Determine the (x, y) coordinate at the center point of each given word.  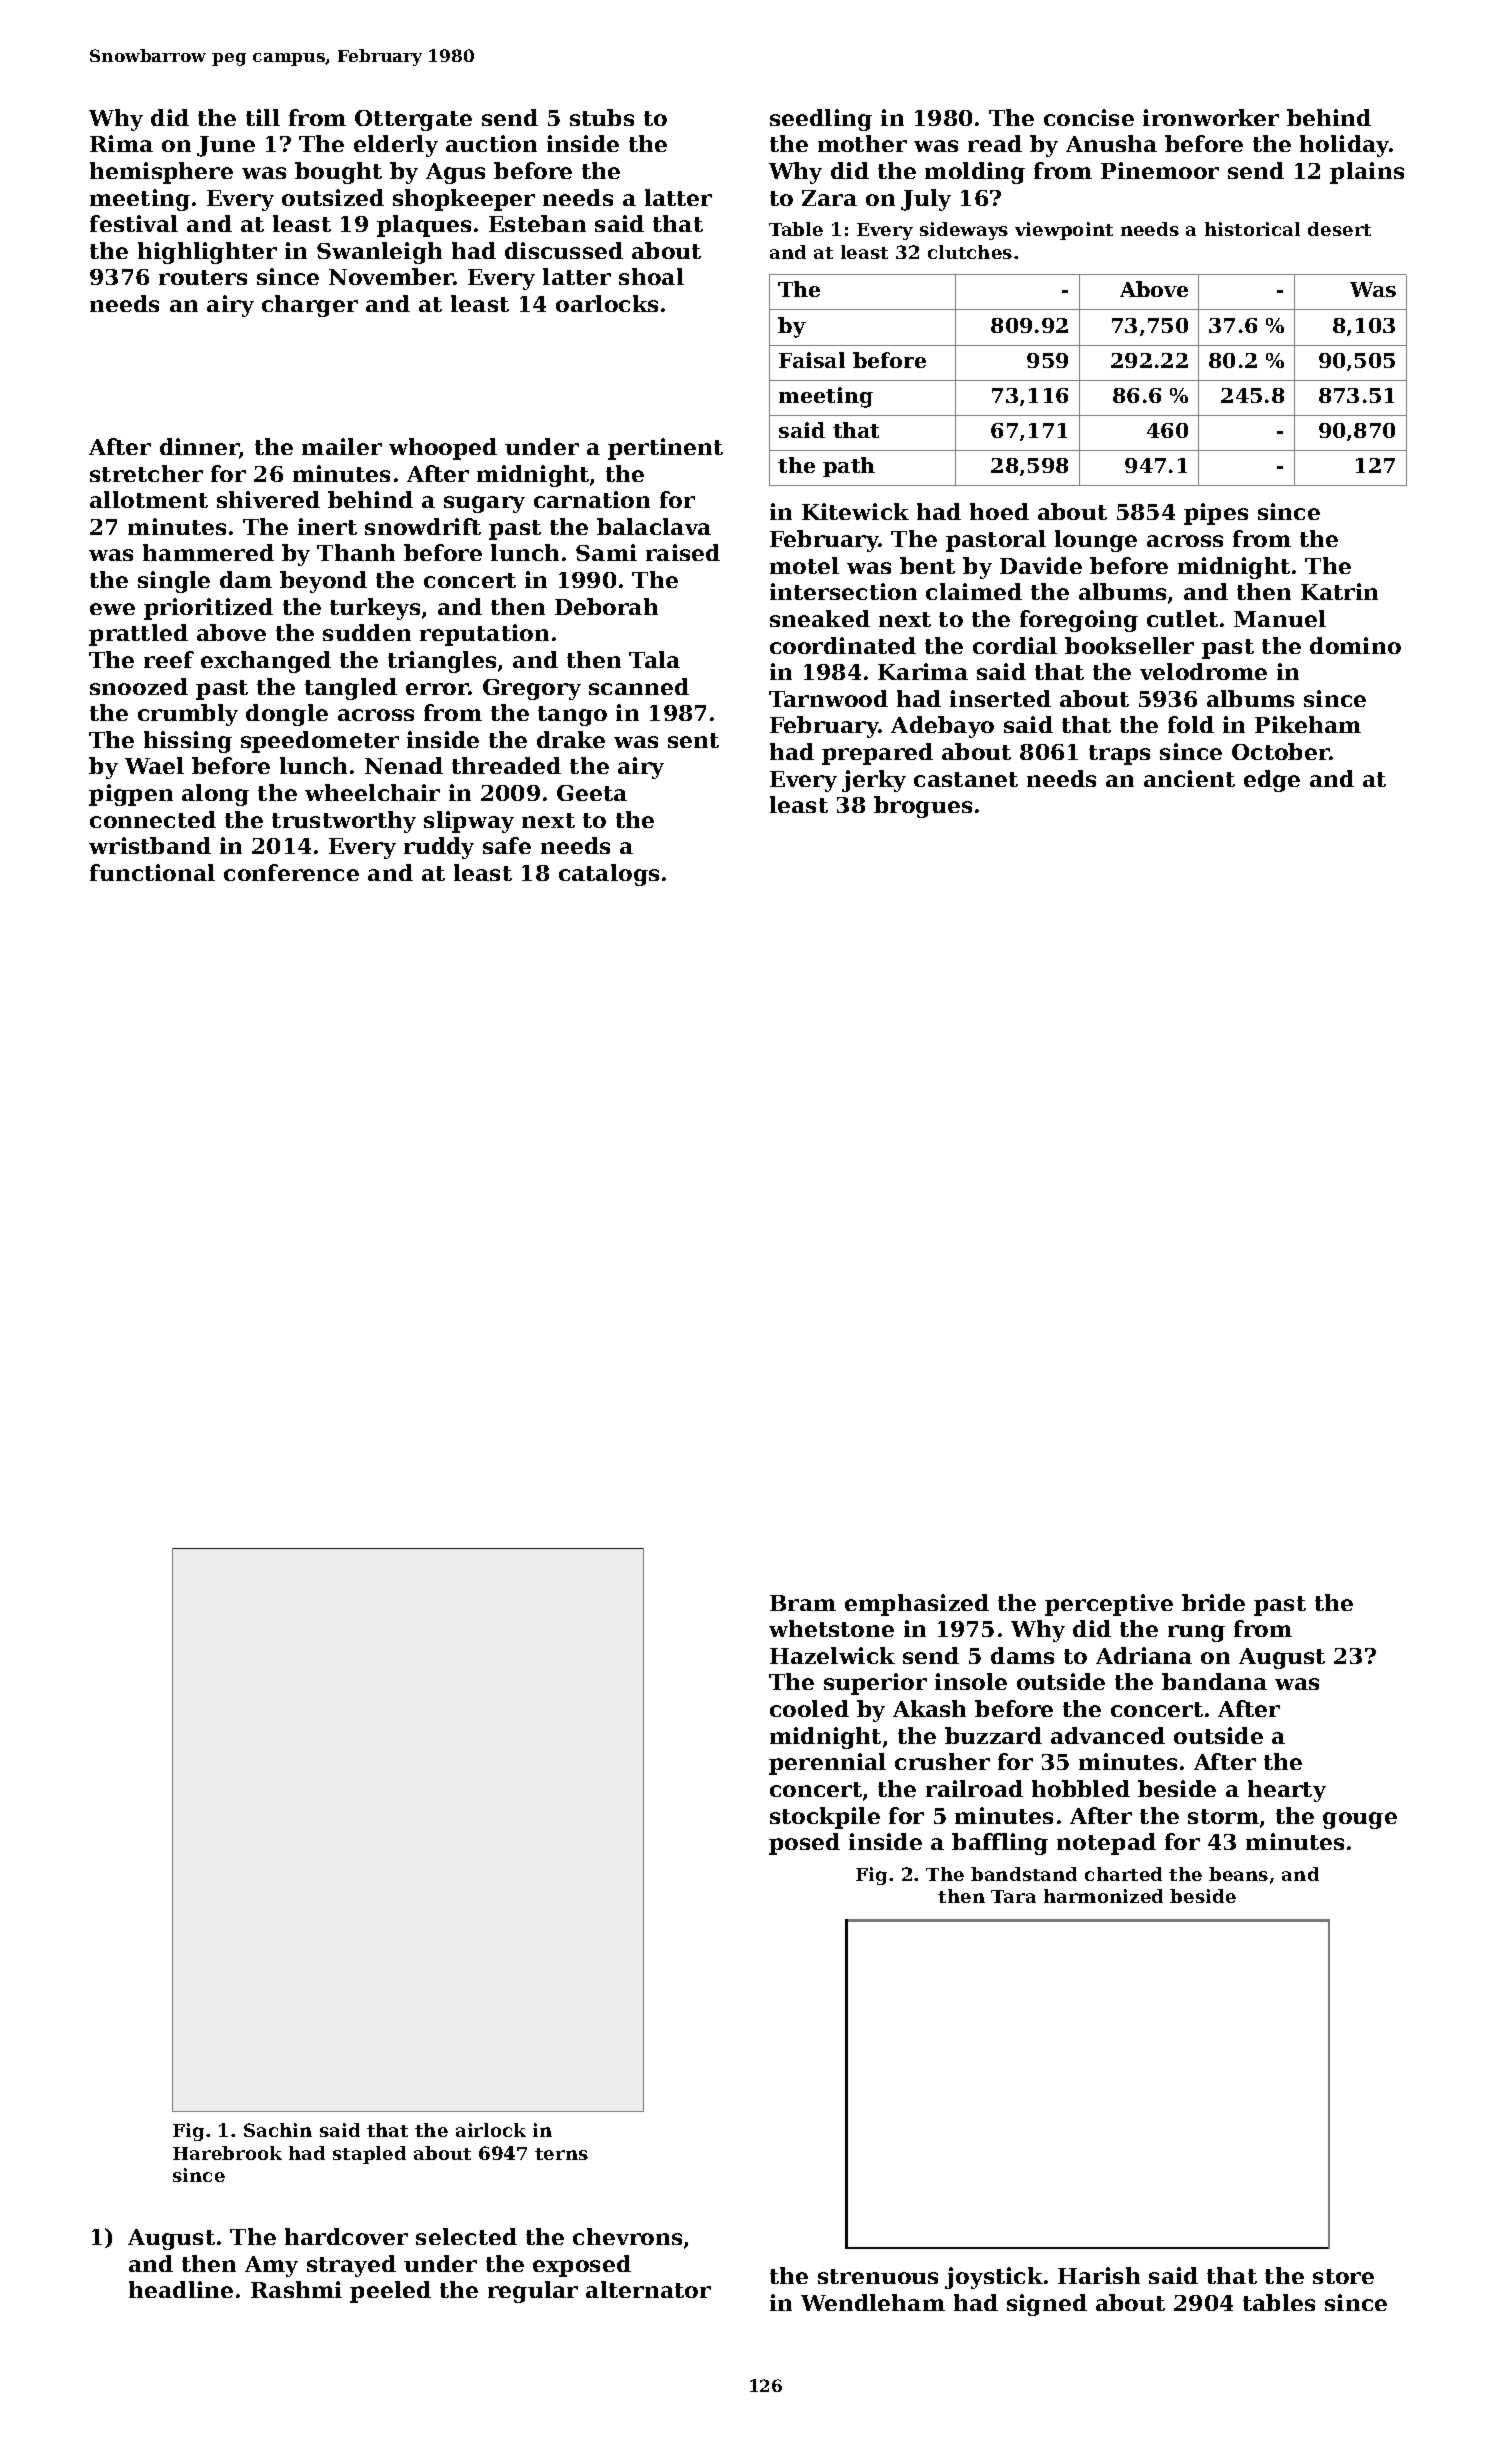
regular (533, 2292)
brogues (923, 807)
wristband (150, 845)
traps (1119, 755)
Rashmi (296, 2289)
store (1343, 2276)
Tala (654, 659)
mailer (342, 446)
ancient (1189, 778)
